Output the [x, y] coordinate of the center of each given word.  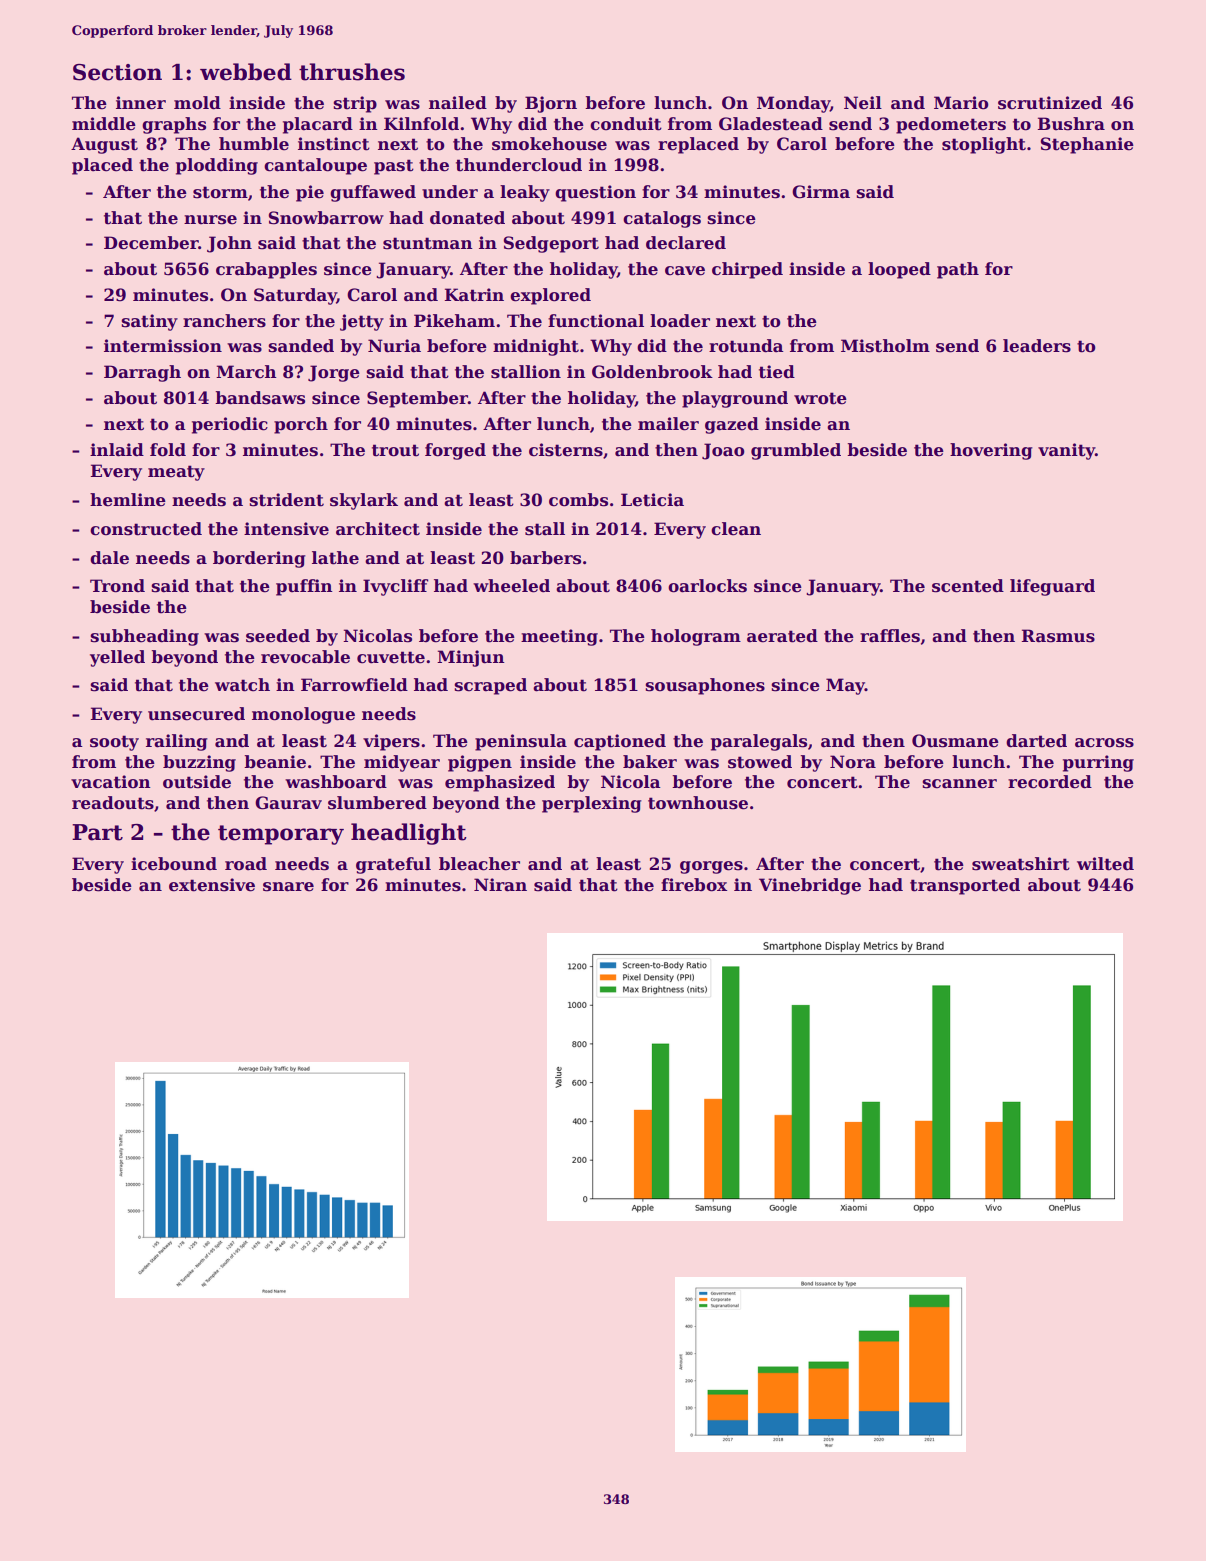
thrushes [352, 72]
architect [378, 529]
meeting [559, 637]
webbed [246, 72]
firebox [694, 885]
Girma [821, 192]
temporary [281, 835]
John [229, 244]
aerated [782, 636]
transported [965, 886]
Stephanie [1087, 145]
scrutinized [1050, 103]
